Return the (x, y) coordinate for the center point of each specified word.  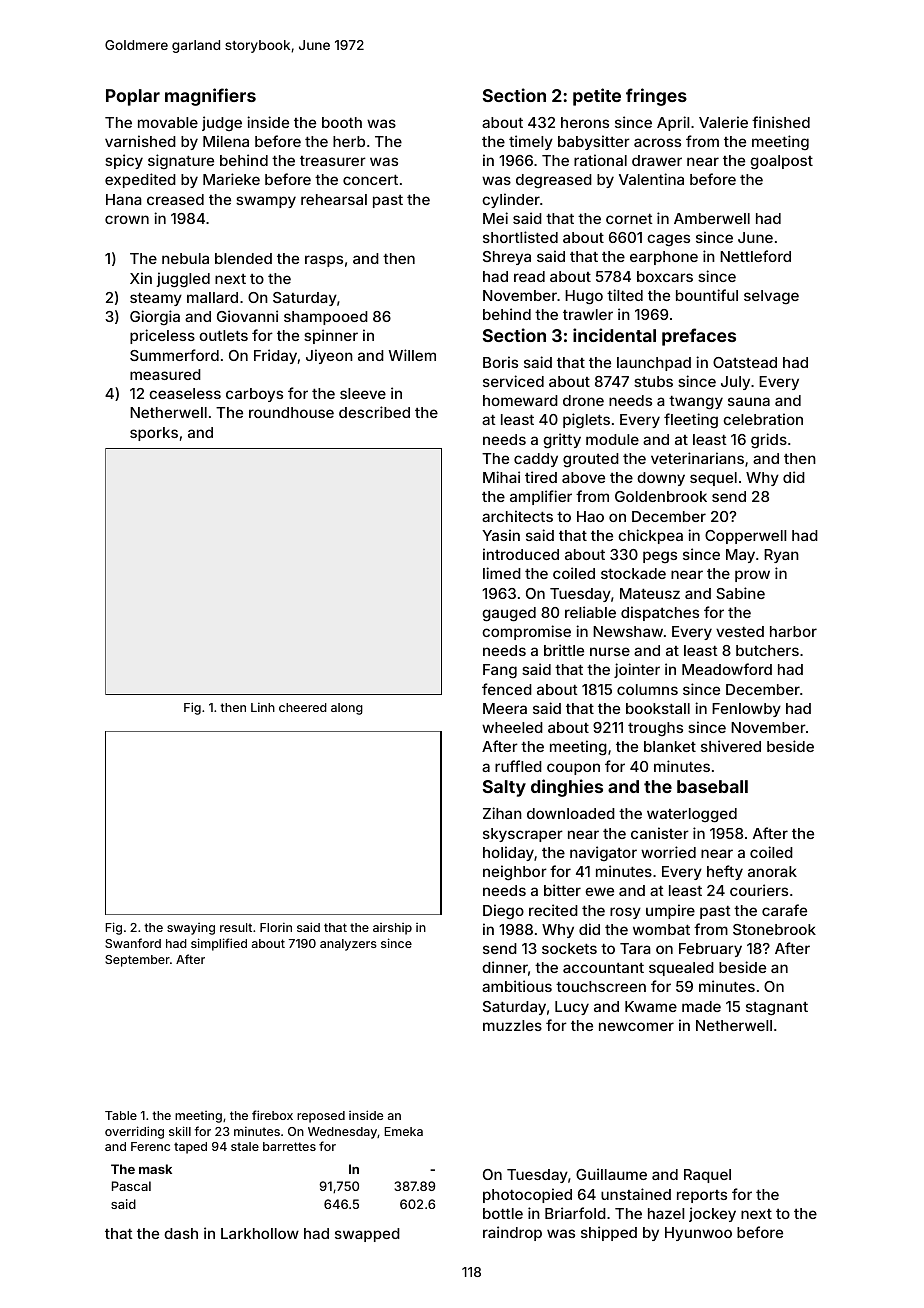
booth (342, 122)
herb (349, 141)
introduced (521, 554)
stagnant (777, 1009)
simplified (219, 944)
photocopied (527, 1195)
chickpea (650, 536)
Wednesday (342, 1133)
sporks (154, 434)
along (347, 709)
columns (647, 689)
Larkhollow (260, 1233)
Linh (263, 707)
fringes (656, 97)
